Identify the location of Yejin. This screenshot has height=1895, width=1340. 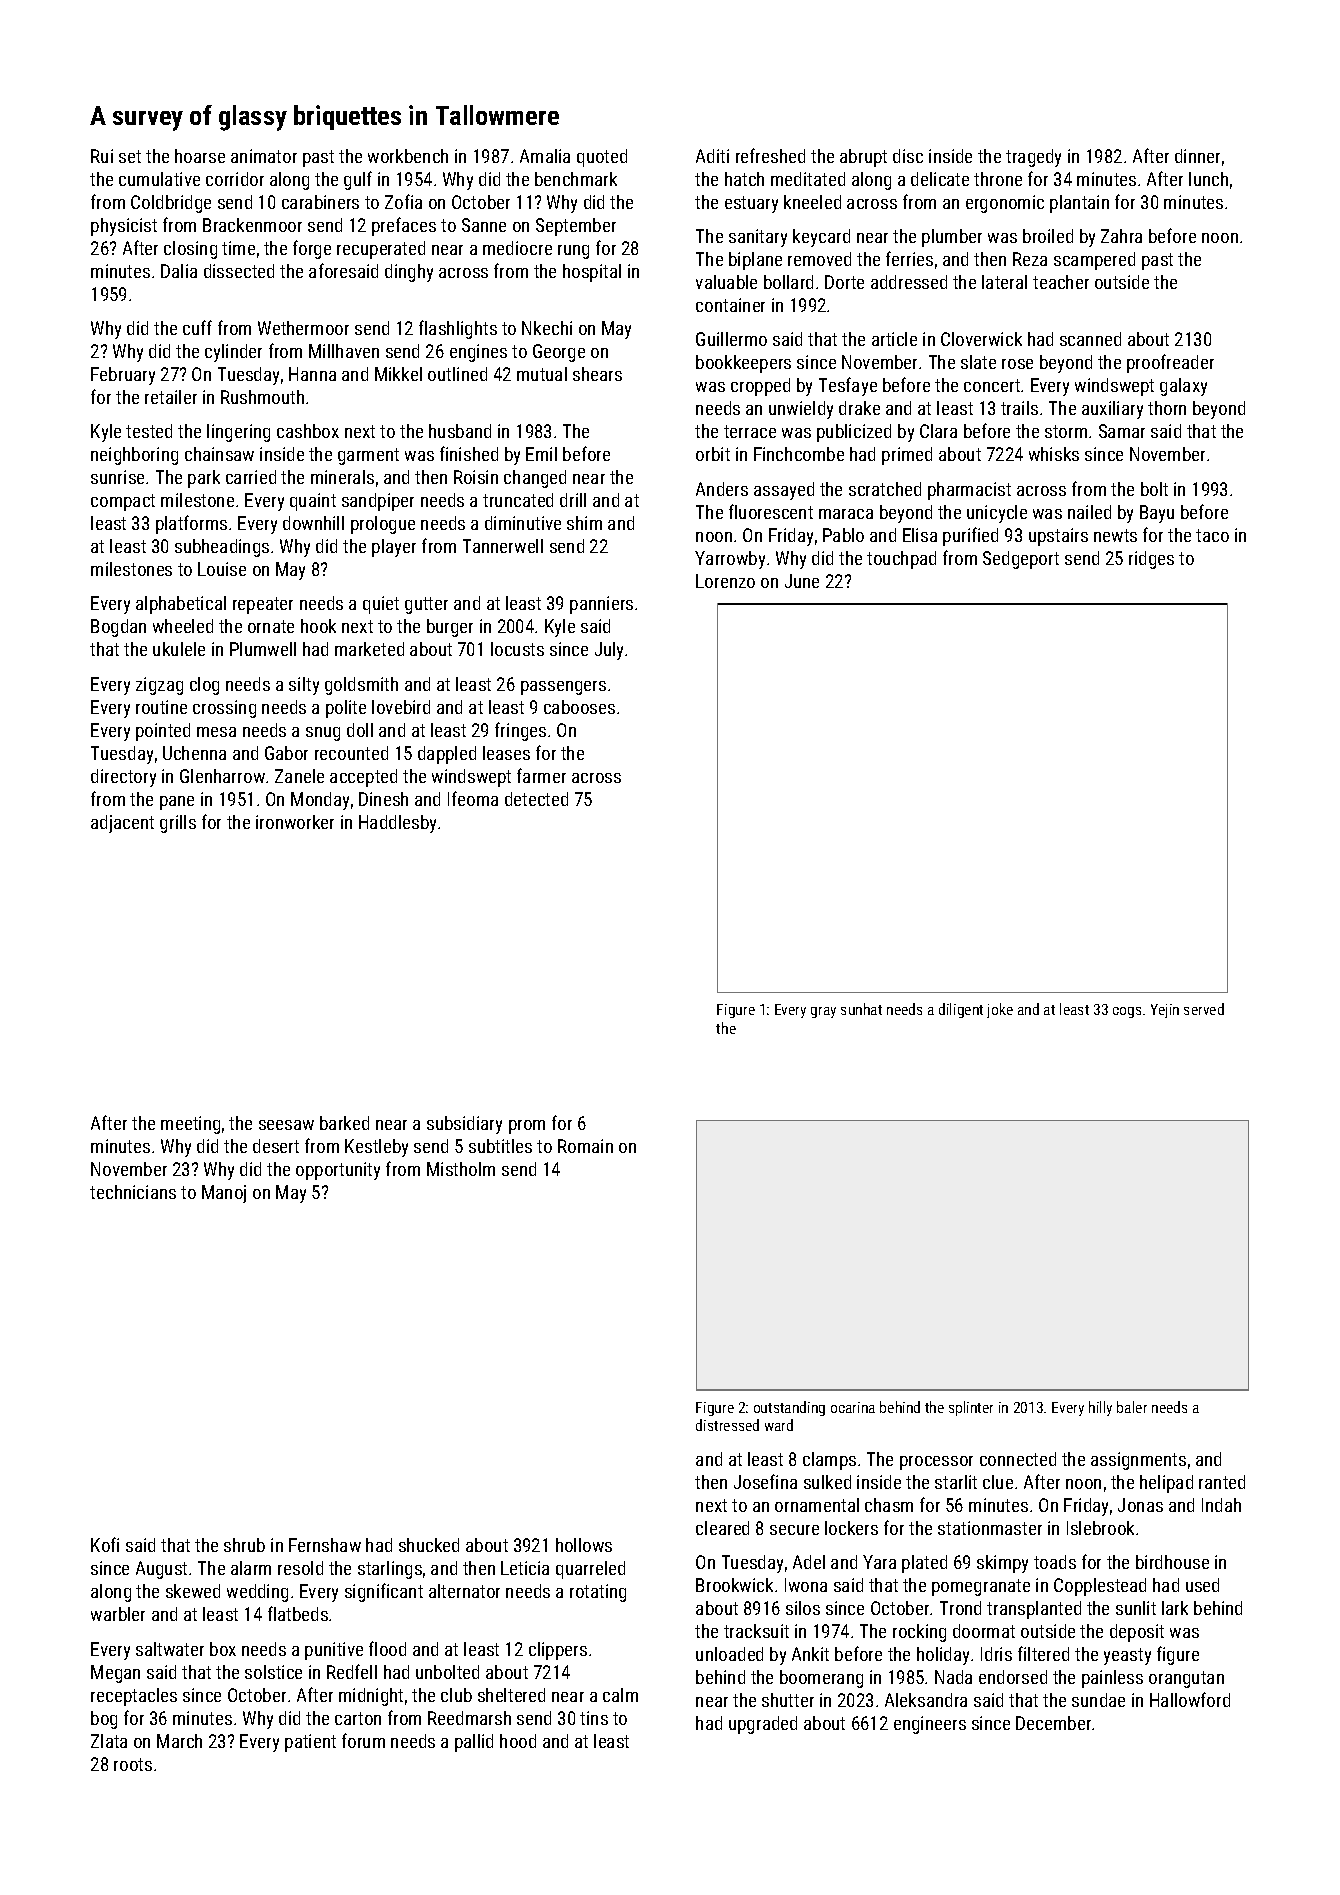
(1165, 1011).
